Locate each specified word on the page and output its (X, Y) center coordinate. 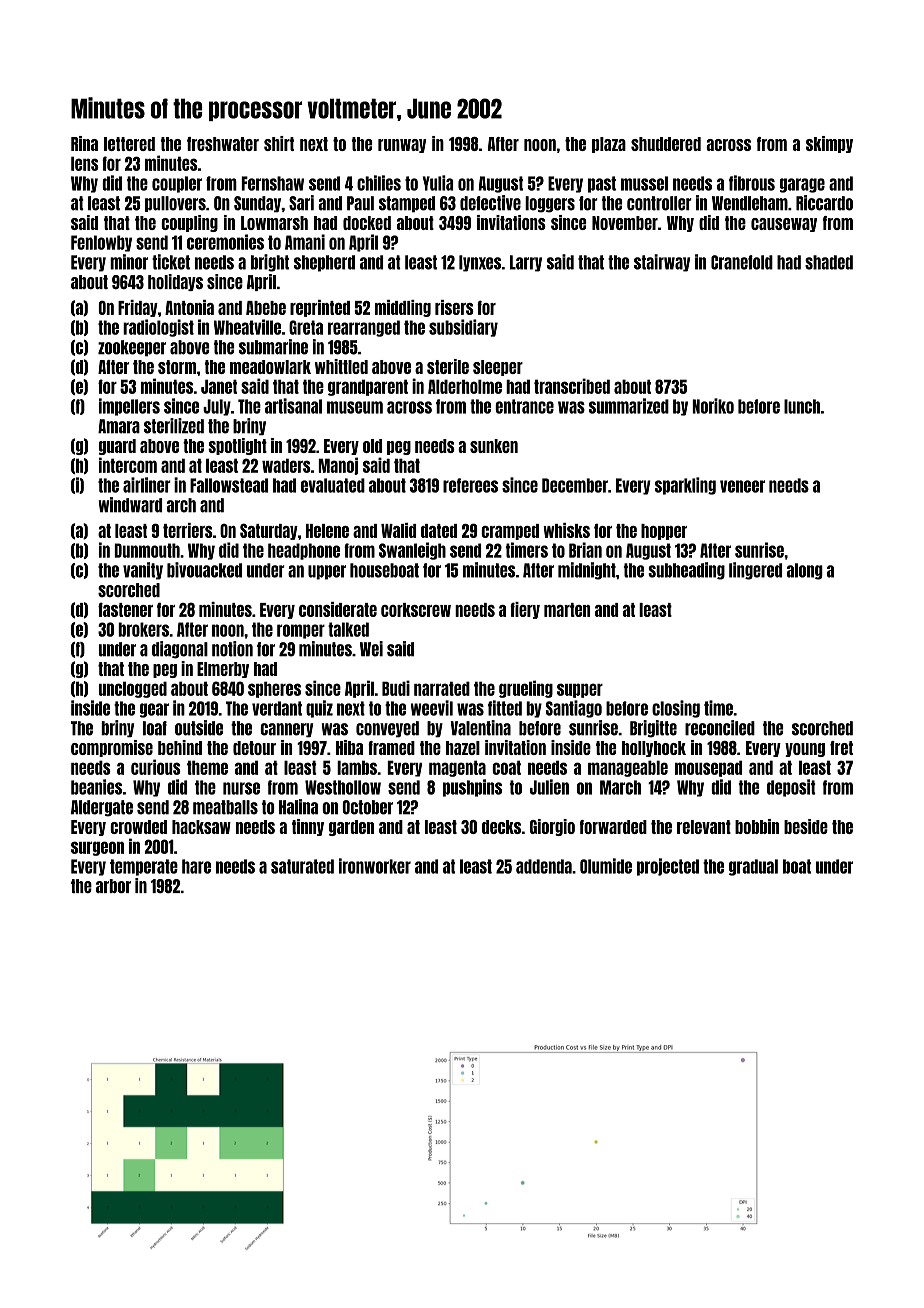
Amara (119, 426)
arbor (113, 886)
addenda (544, 866)
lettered (129, 144)
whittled (341, 366)
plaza (609, 145)
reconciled (720, 728)
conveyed (387, 729)
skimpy (829, 144)
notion (232, 649)
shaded (829, 262)
